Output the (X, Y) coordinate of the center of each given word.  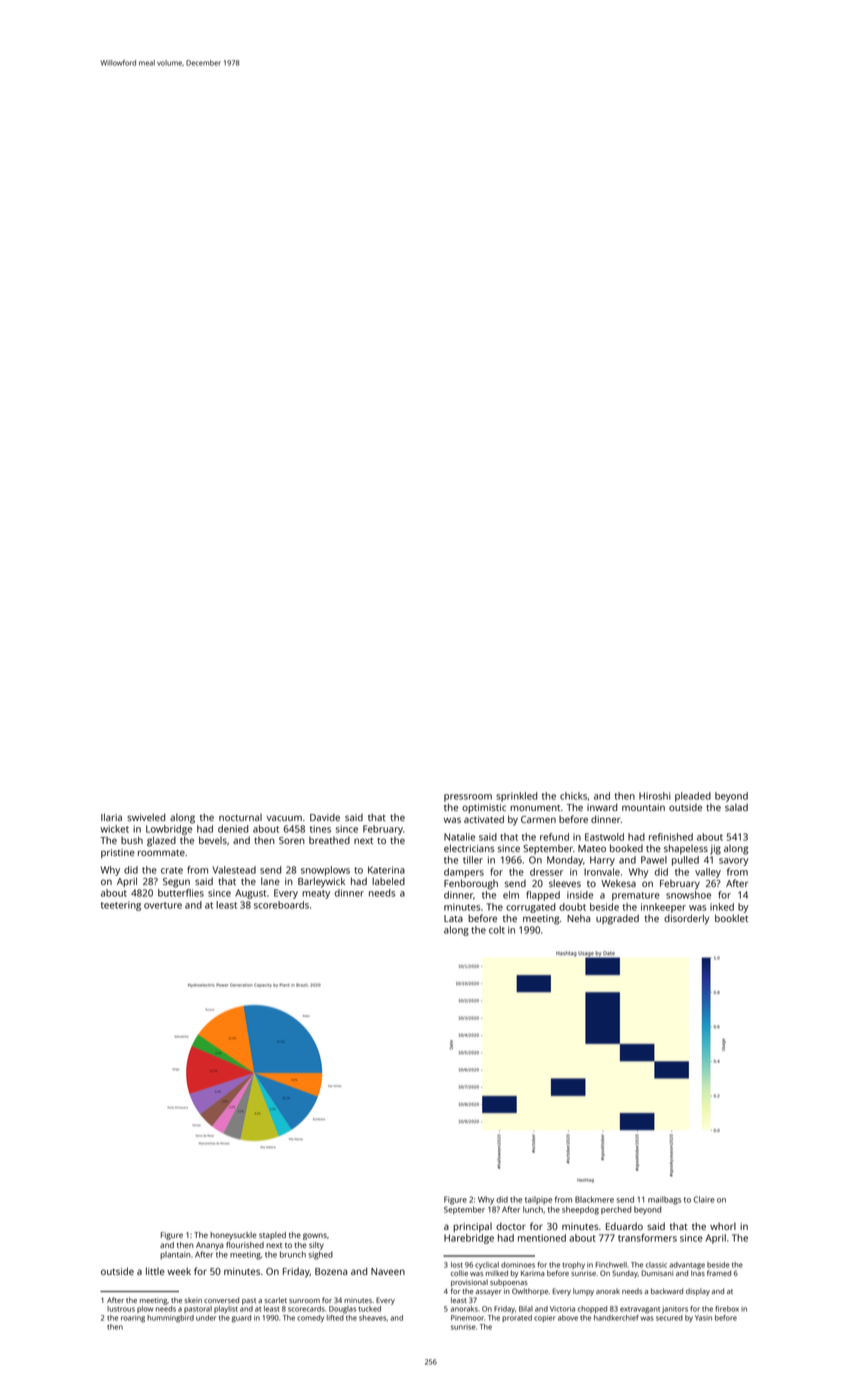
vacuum (284, 818)
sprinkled (516, 797)
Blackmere (594, 1199)
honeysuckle (233, 1236)
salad (736, 807)
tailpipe (538, 1200)
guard (241, 1319)
